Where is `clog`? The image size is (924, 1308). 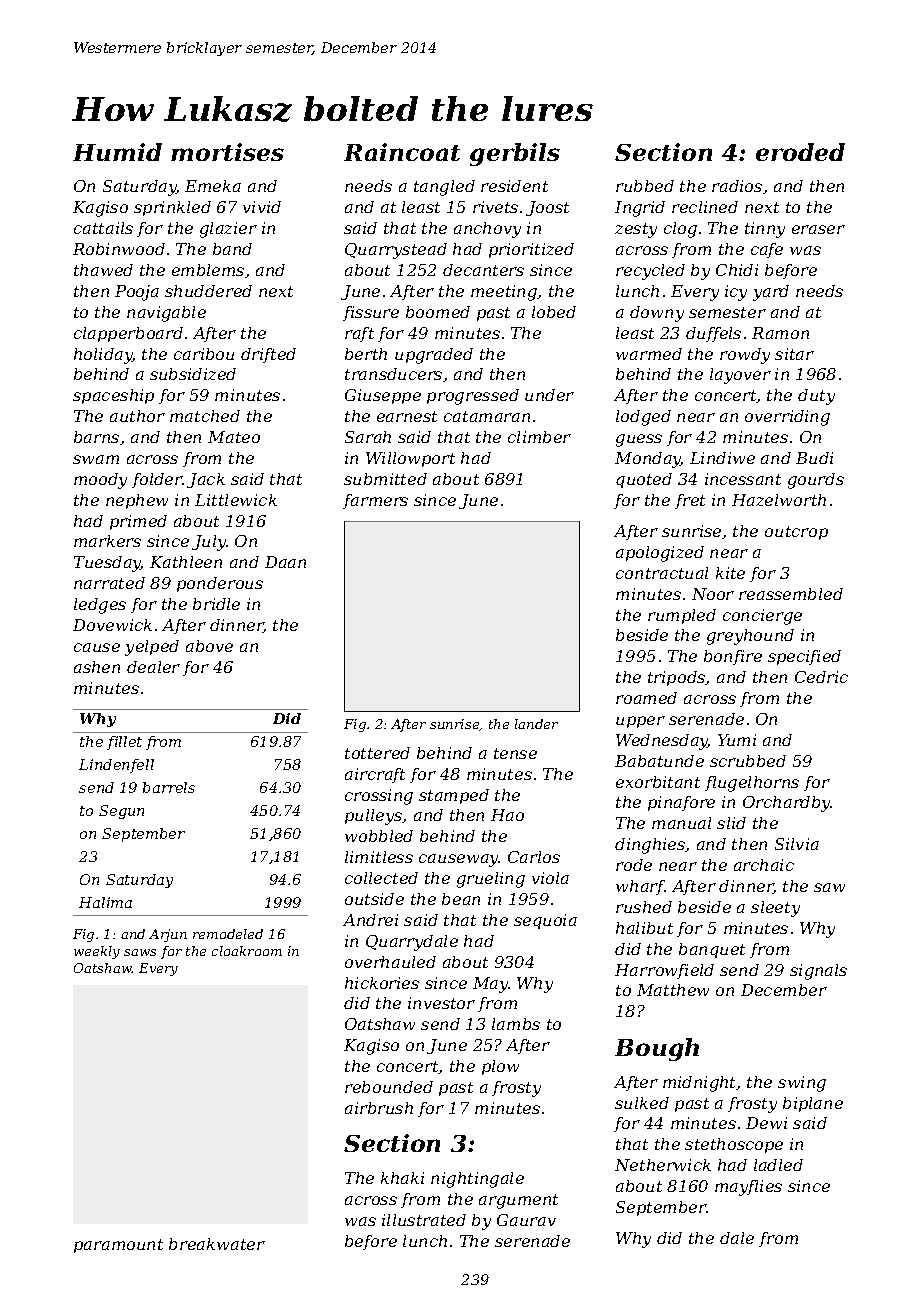 clog is located at coordinates (680, 230).
